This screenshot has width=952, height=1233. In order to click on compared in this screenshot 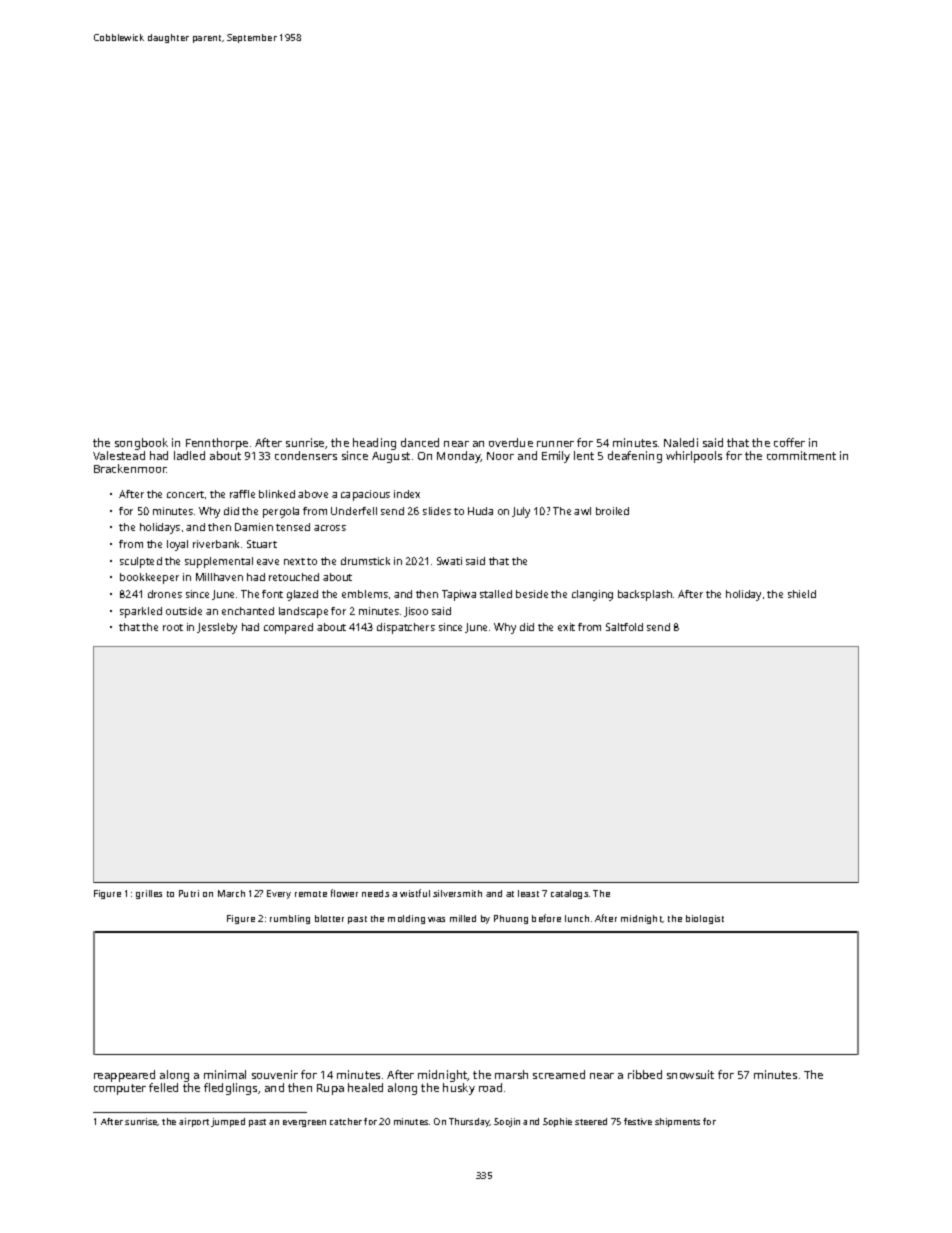, I will do `click(288, 628)`.
